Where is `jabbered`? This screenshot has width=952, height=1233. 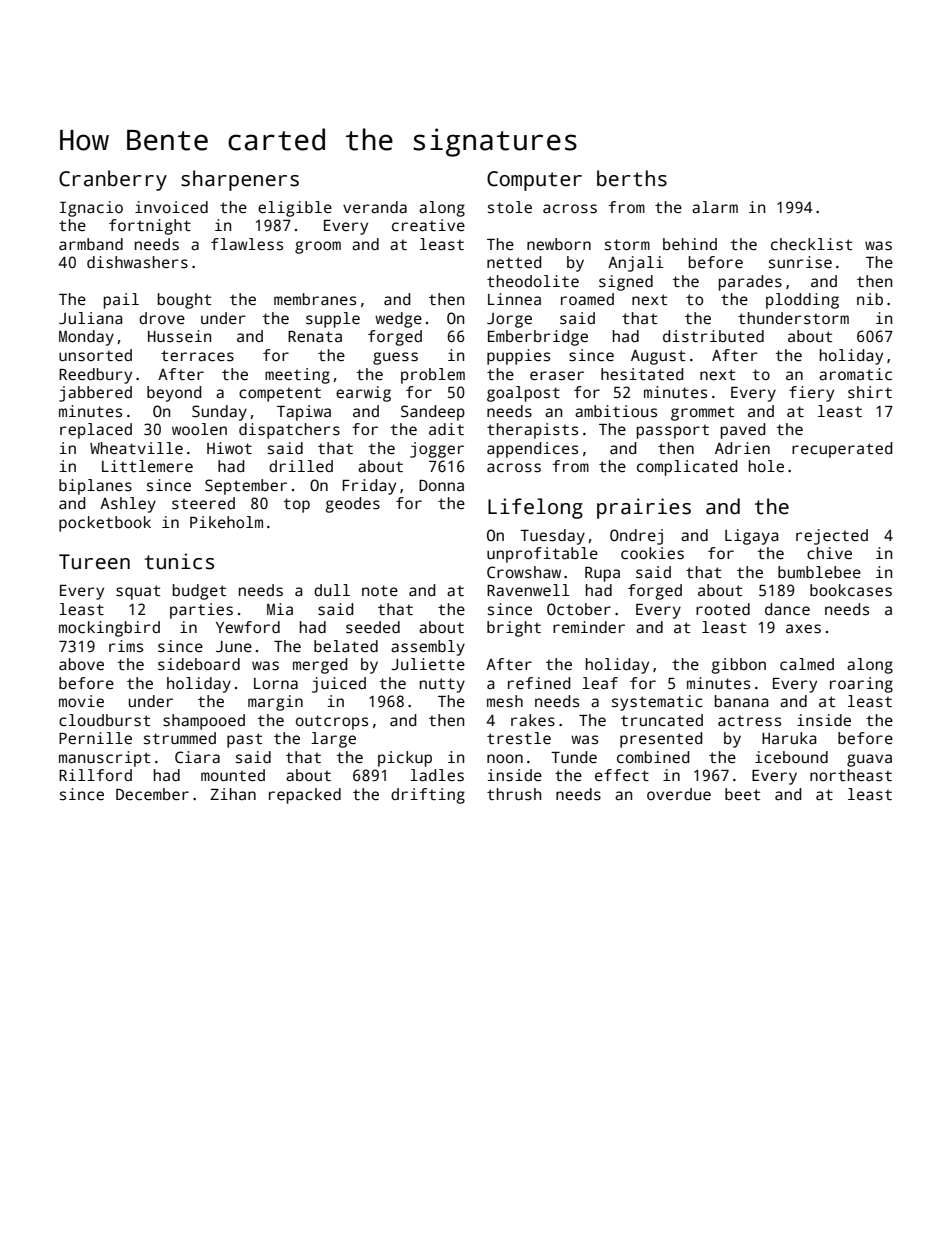
jabbered is located at coordinates (95, 394).
